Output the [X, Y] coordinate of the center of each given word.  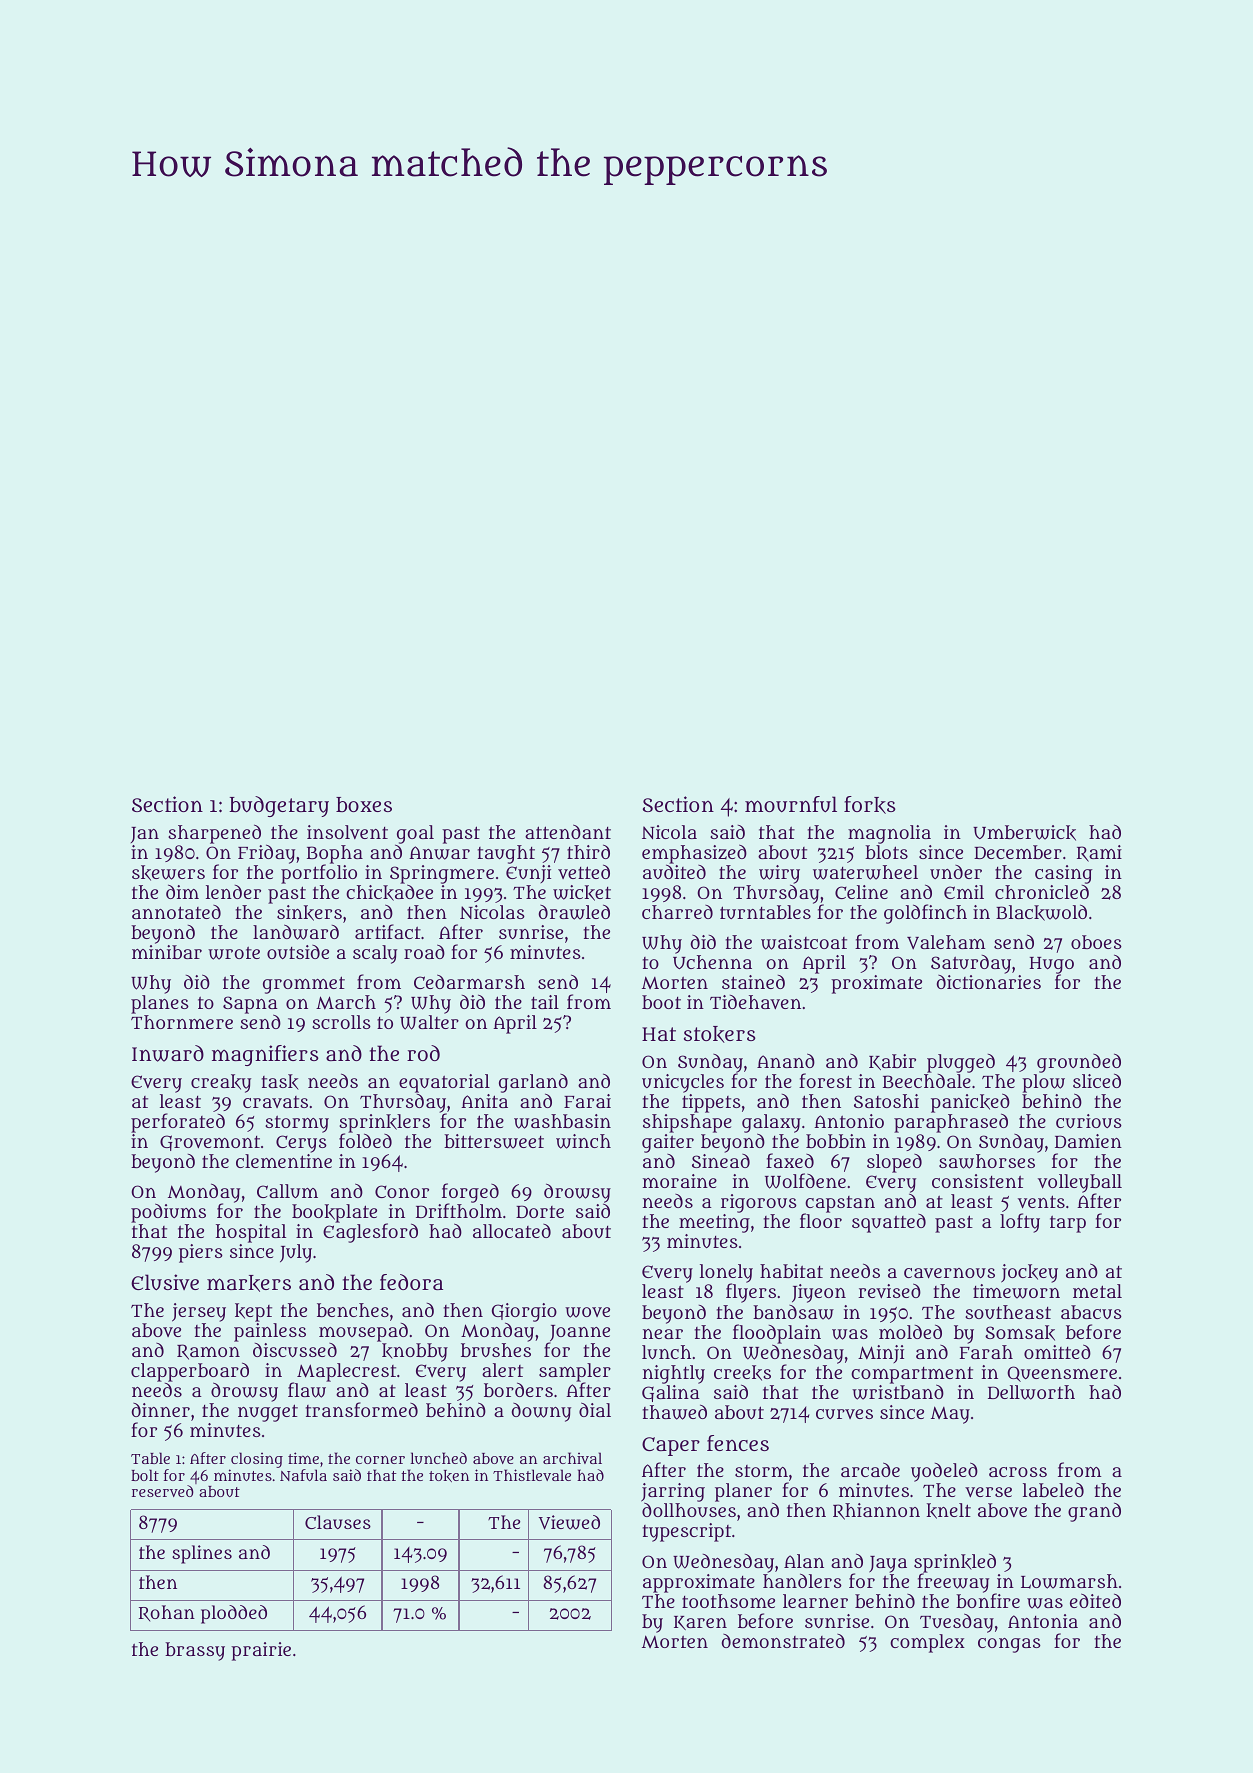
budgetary [279, 806]
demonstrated [783, 1641]
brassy [195, 1651]
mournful [791, 804]
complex [927, 1643]
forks [870, 805]
